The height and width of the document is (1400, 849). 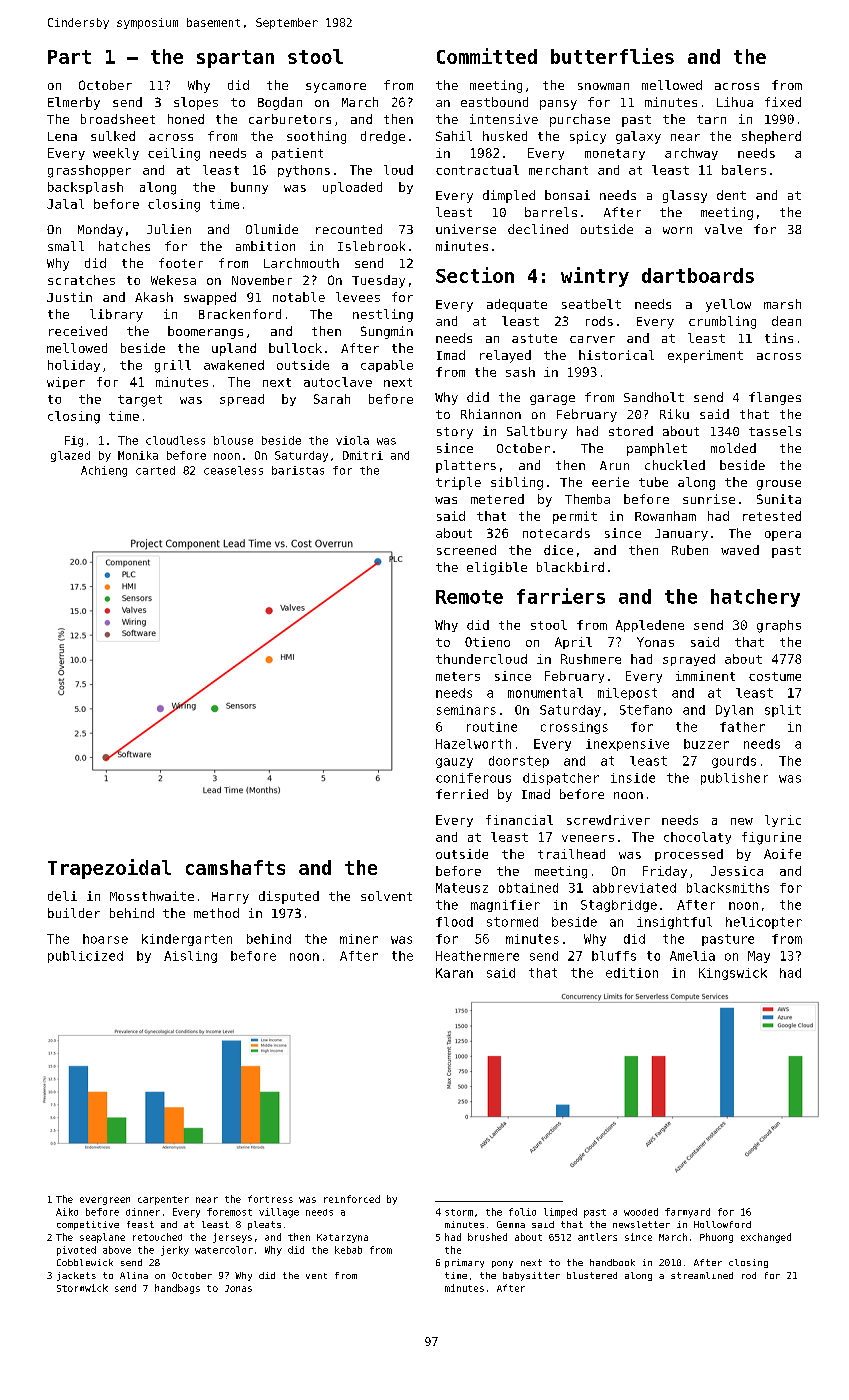 What do you see at coordinates (134, 1275) in the document?
I see `Alina` at bounding box center [134, 1275].
